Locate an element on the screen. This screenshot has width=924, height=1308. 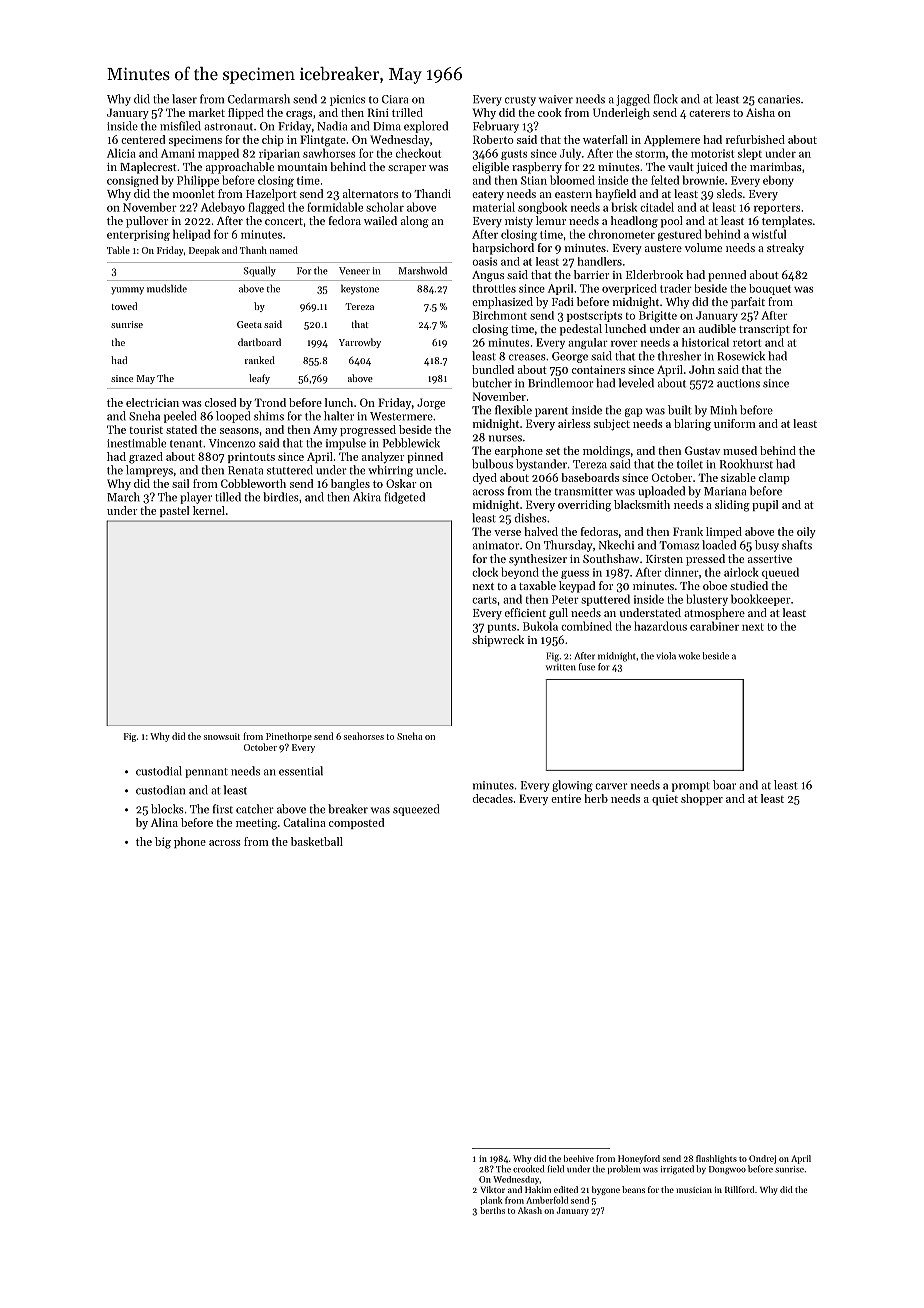
seahorses is located at coordinates (364, 736).
